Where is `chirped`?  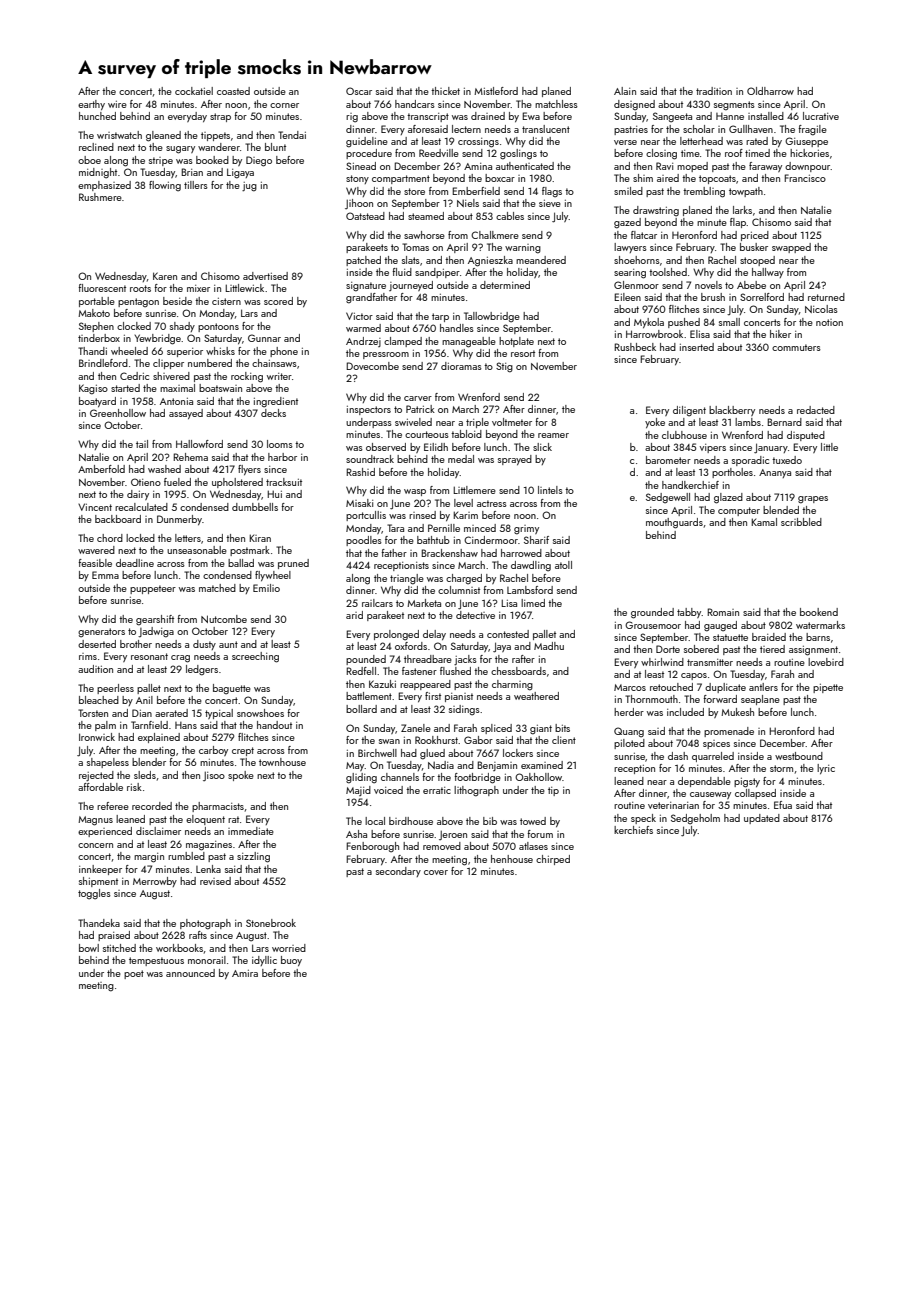 chirped is located at coordinates (553, 860).
